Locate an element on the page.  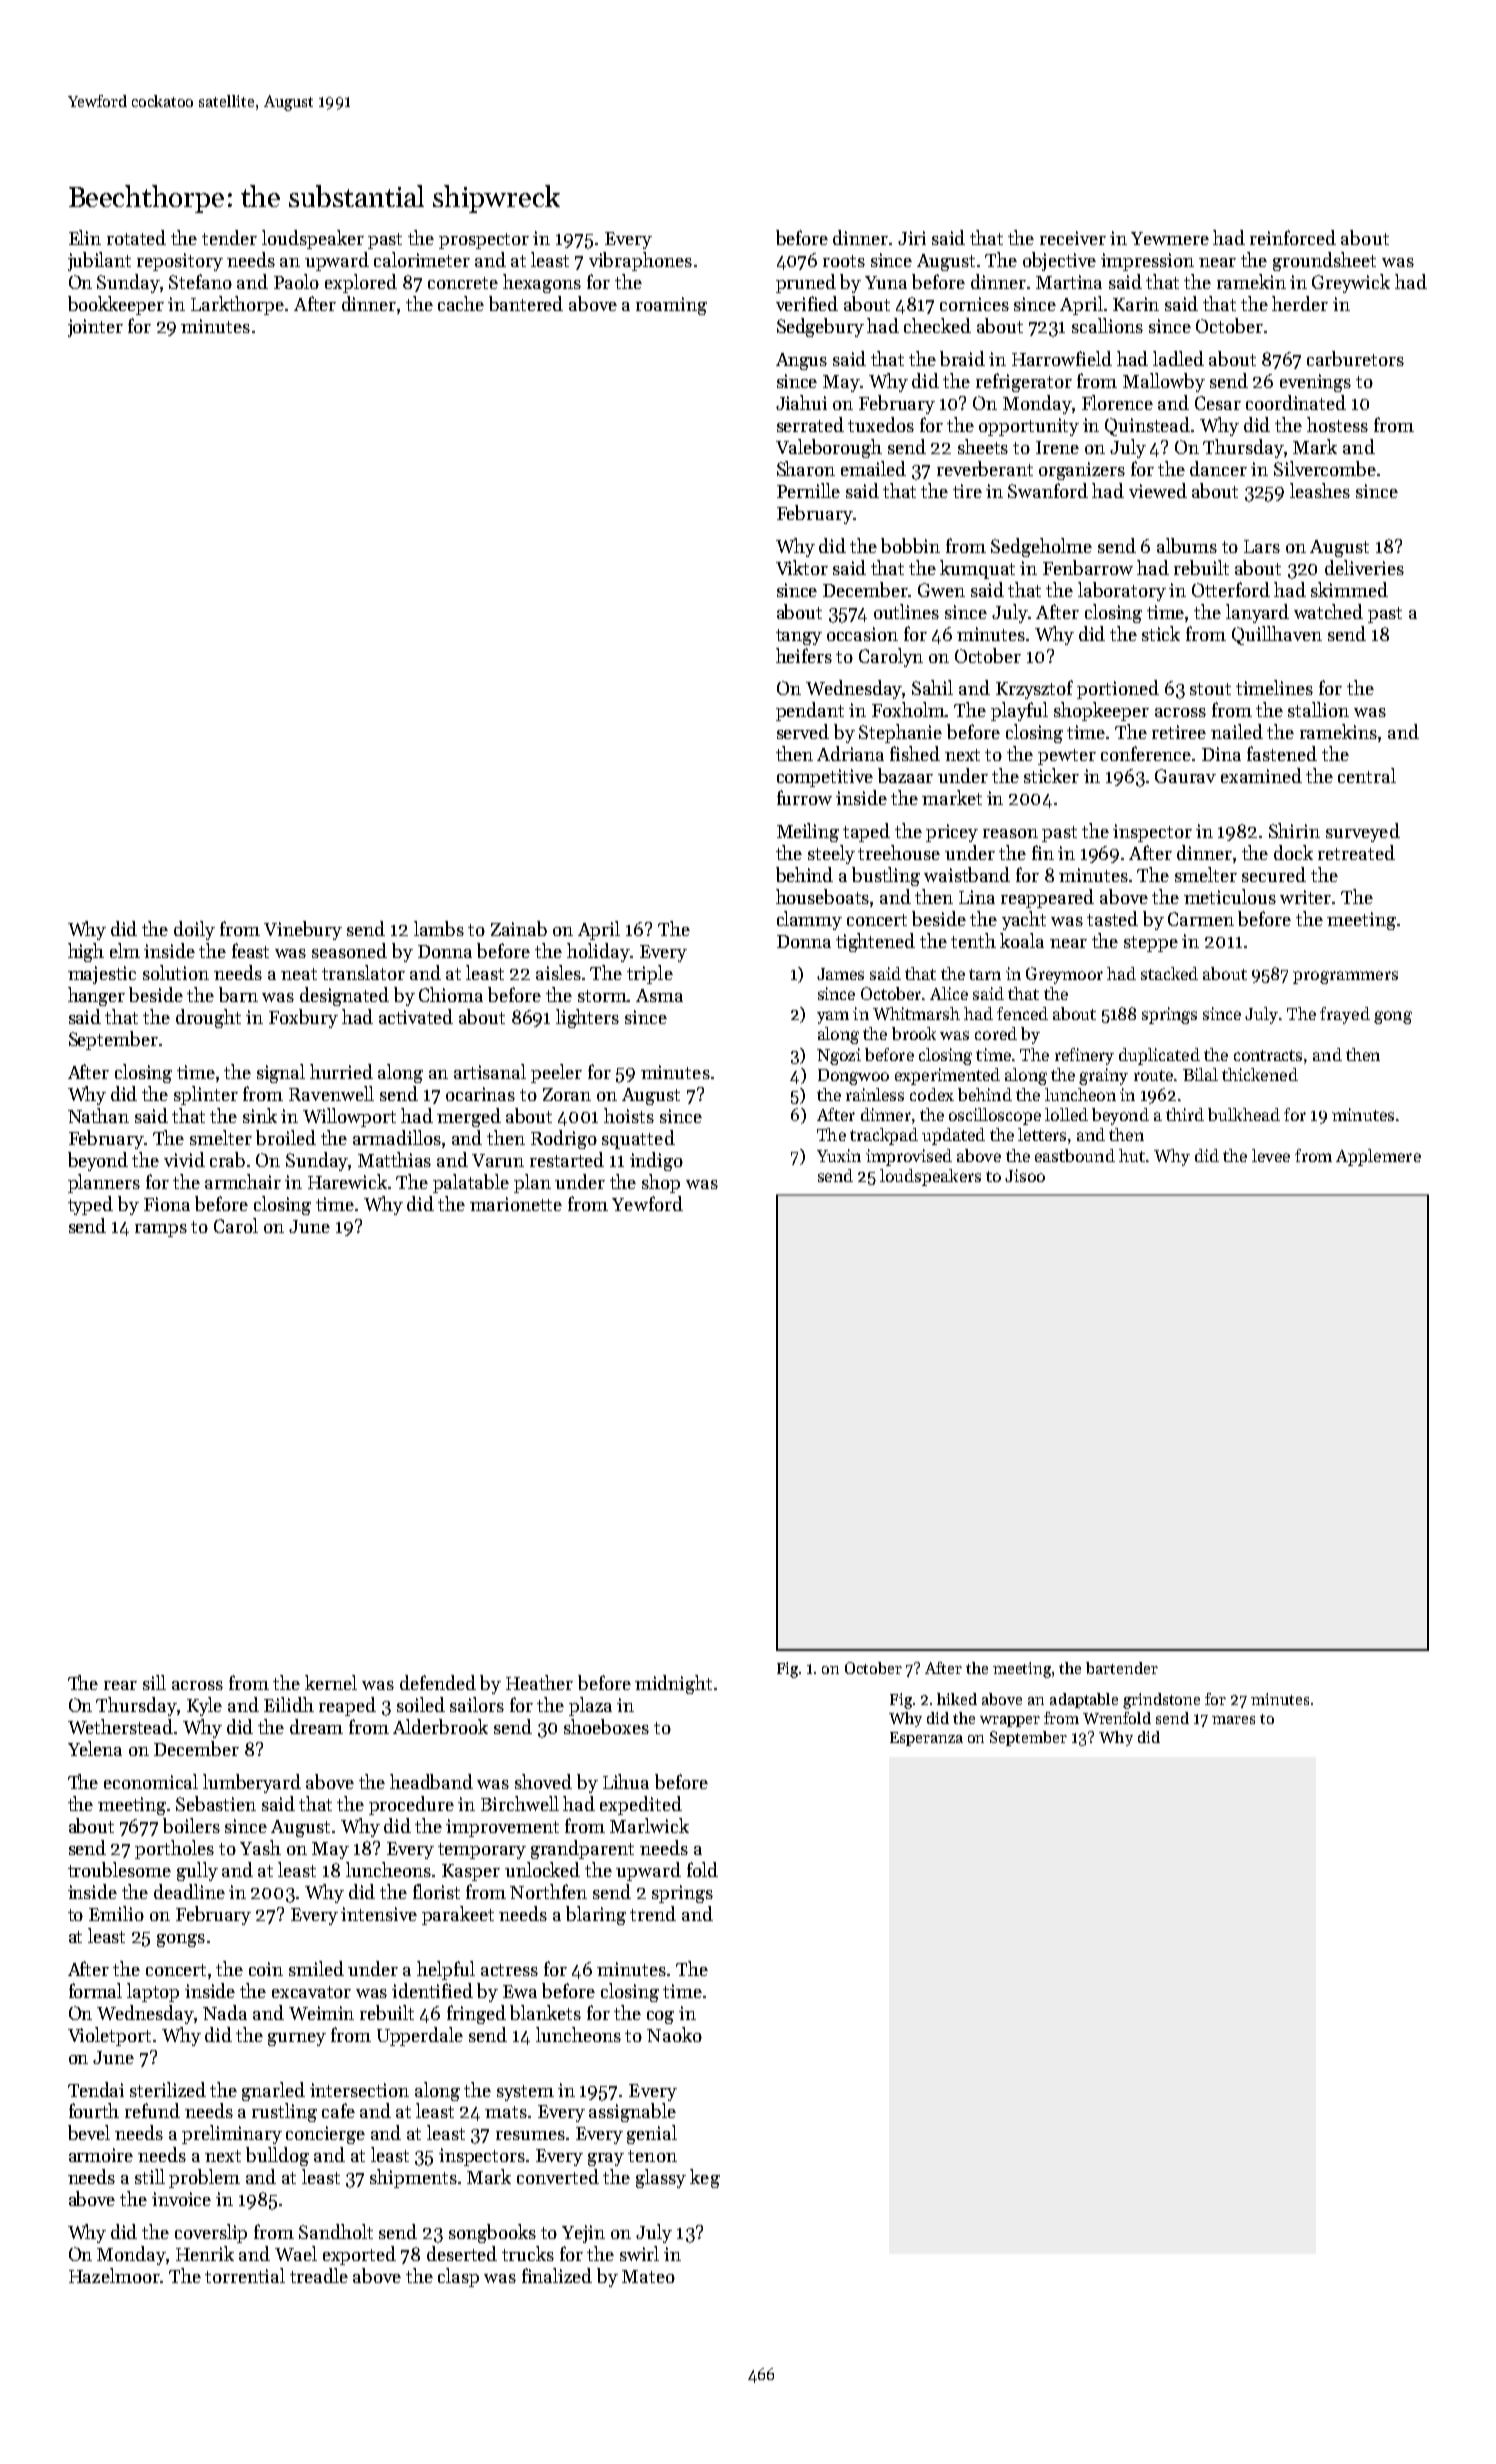
Quillhaven is located at coordinates (1277, 635).
